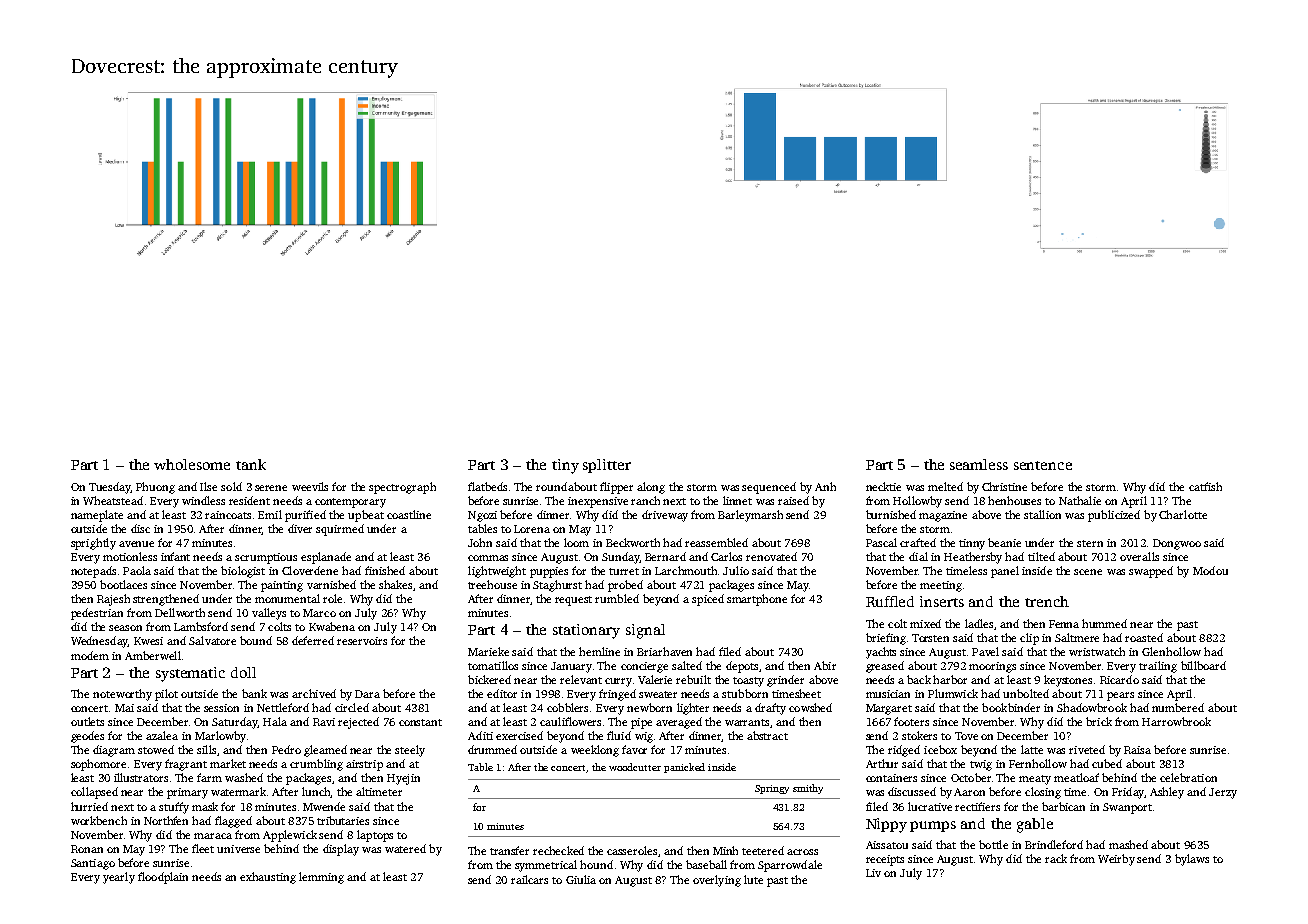 The image size is (1308, 924). Describe the element at coordinates (163, 878) in the screenshot. I see `floodplain` at that location.
